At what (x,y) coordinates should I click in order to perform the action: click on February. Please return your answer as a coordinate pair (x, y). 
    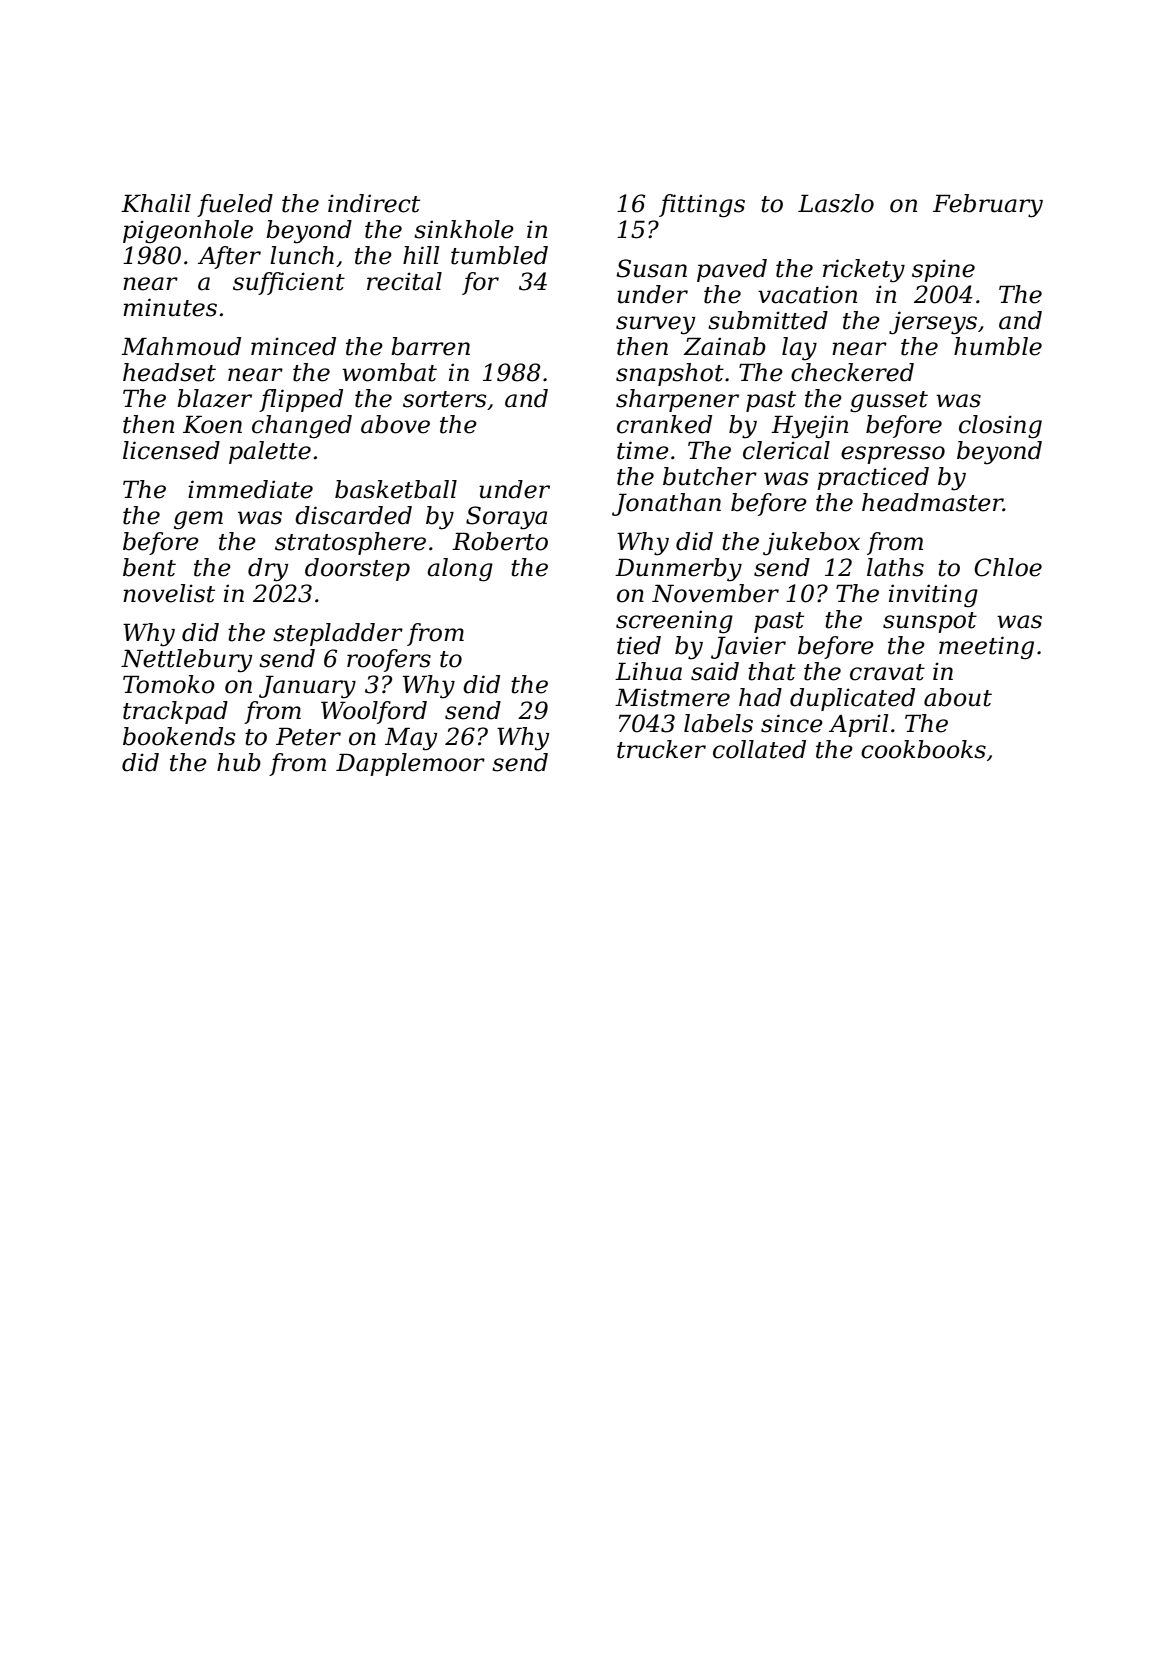
    Looking at the image, I should click on (988, 206).
